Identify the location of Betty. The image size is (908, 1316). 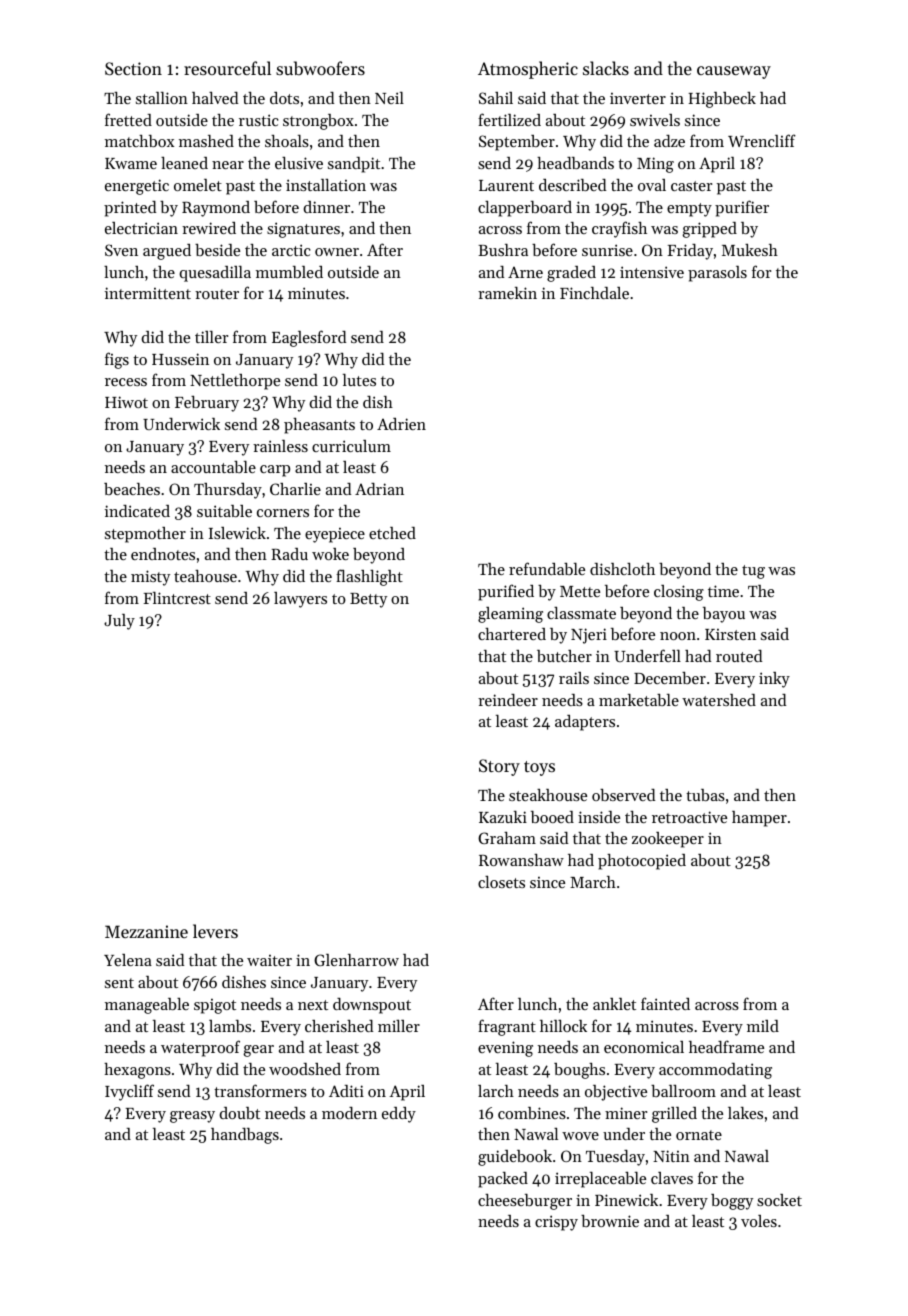
(368, 600).
